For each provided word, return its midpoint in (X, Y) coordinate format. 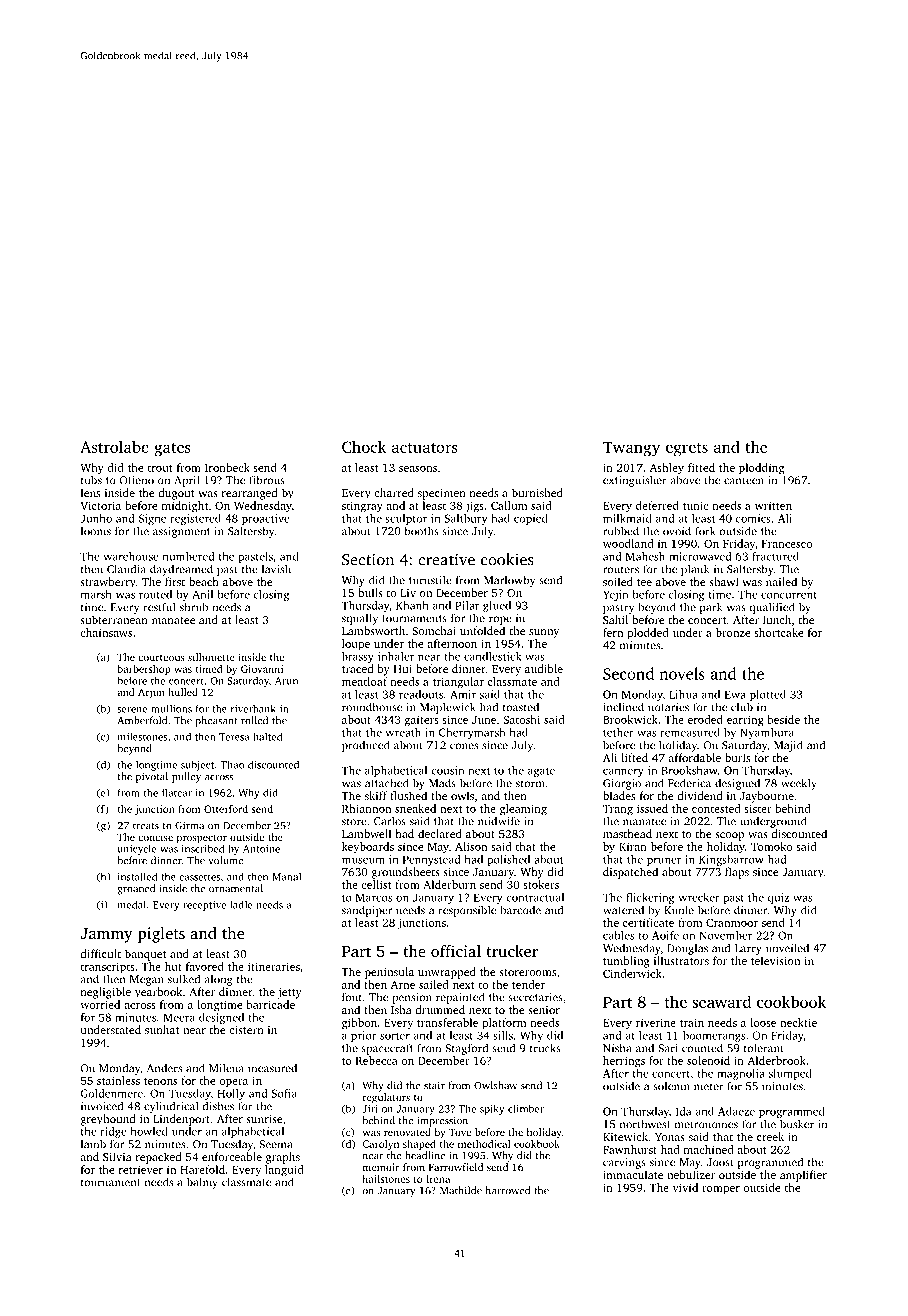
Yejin (615, 595)
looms (96, 531)
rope (500, 620)
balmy (202, 1183)
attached (387, 783)
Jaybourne (767, 797)
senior (544, 1010)
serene (132, 710)
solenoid (708, 1060)
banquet (145, 955)
